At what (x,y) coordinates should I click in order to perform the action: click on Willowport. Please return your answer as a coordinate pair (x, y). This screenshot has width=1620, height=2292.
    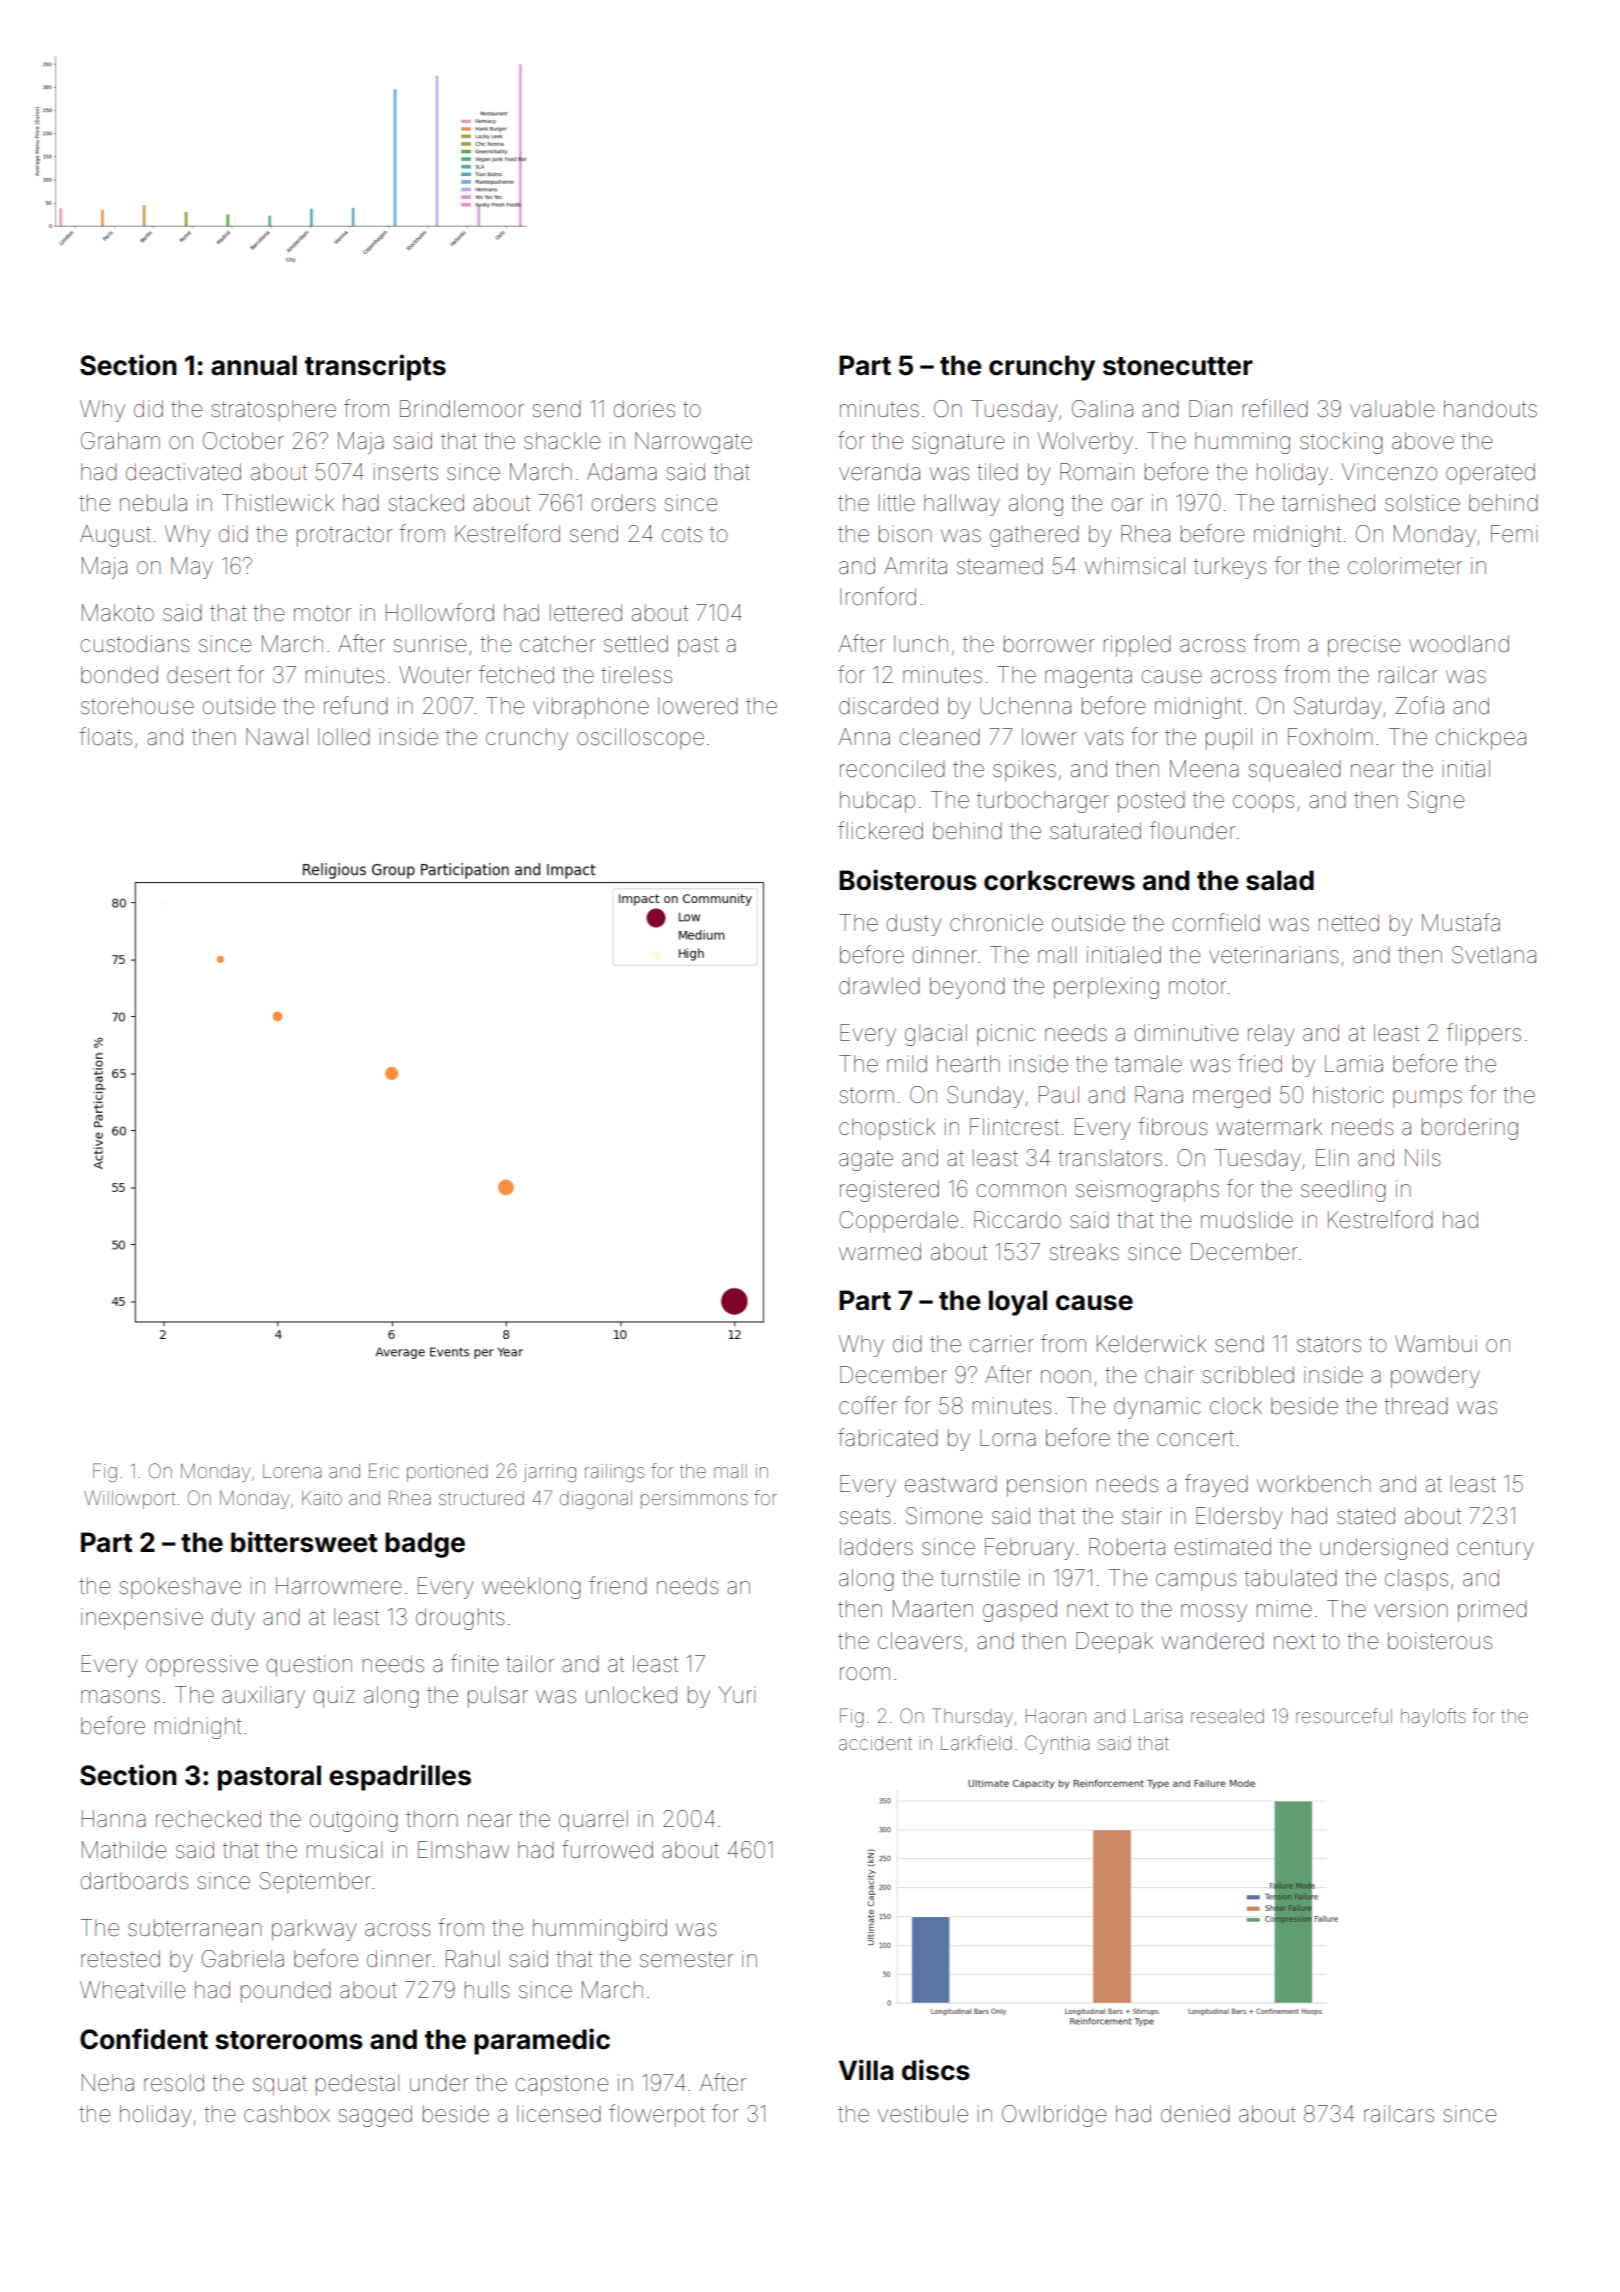
    Looking at the image, I should click on (129, 1500).
